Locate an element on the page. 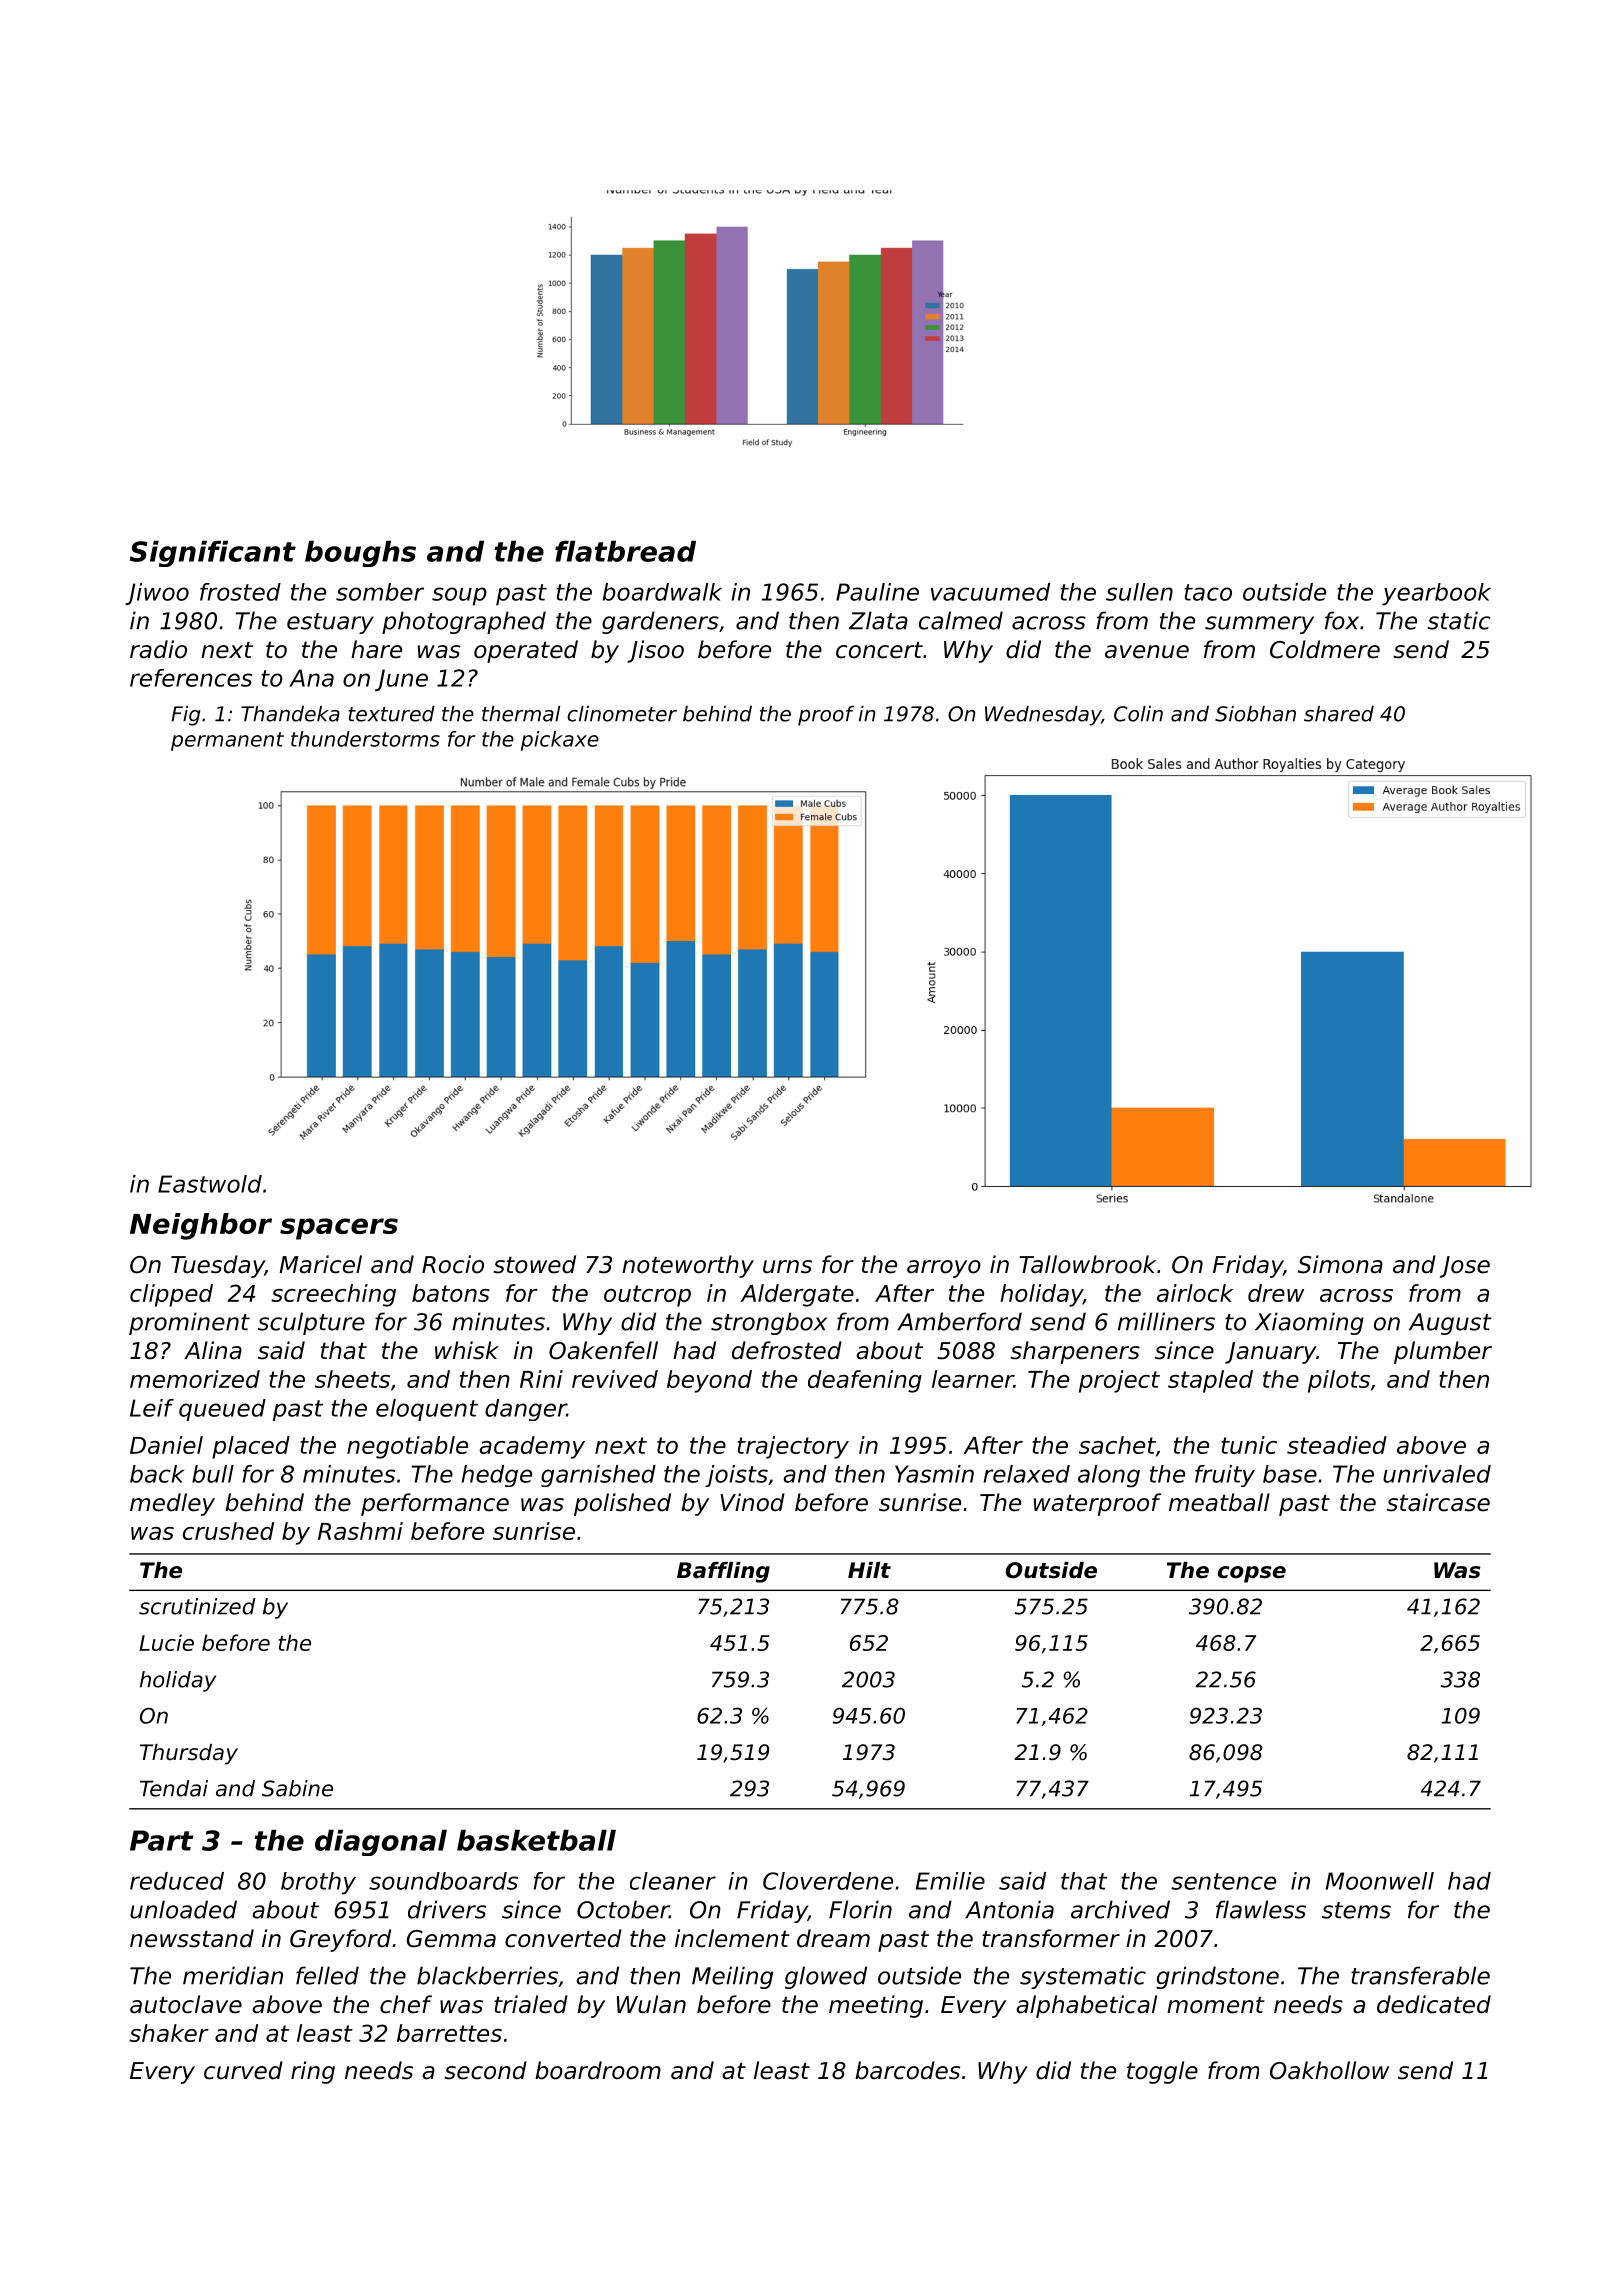  stowed is located at coordinates (534, 1264).
